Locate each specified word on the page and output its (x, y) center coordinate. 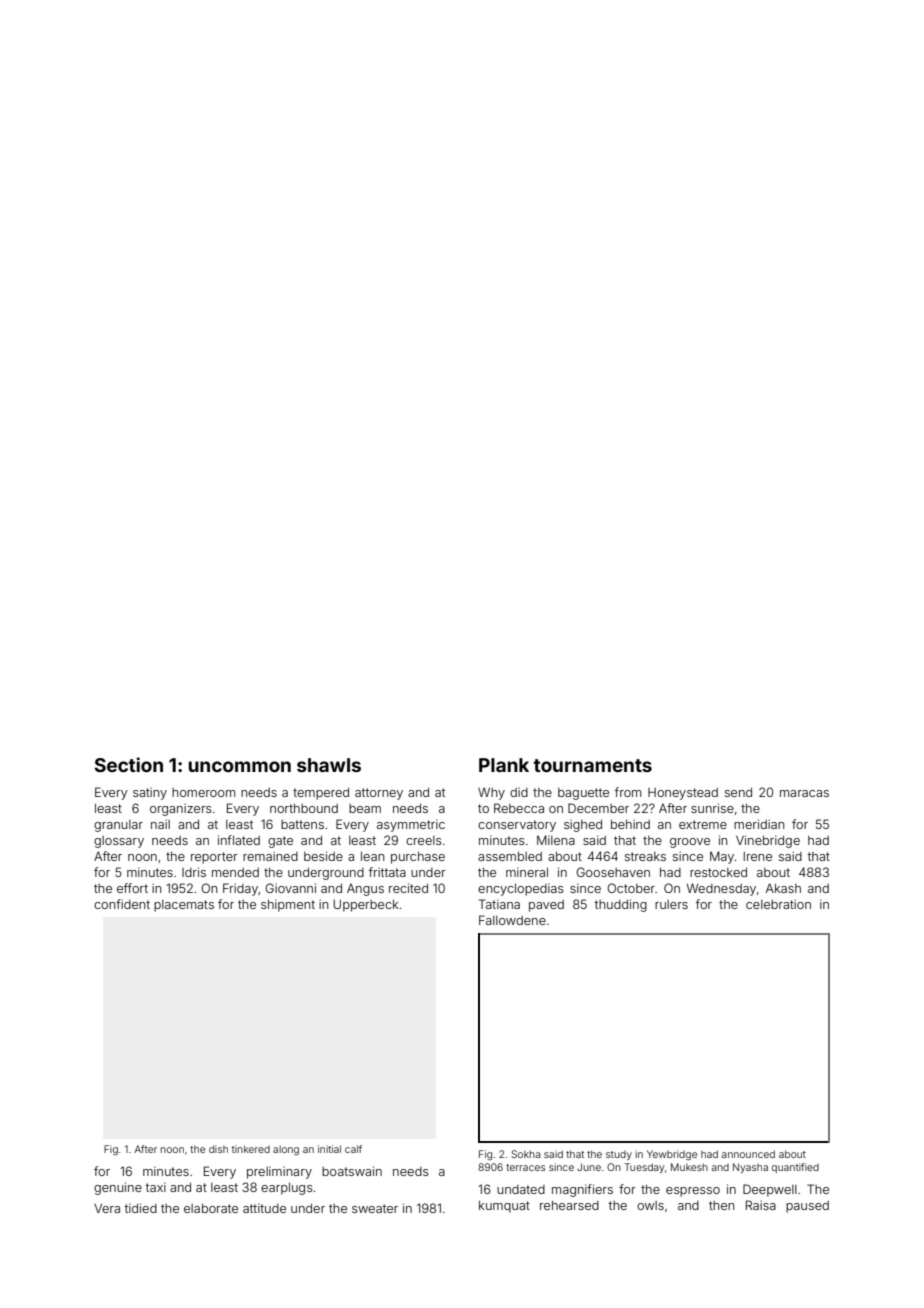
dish (218, 1149)
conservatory (517, 826)
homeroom (203, 792)
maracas (804, 793)
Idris (194, 872)
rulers (671, 904)
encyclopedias (521, 889)
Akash (783, 888)
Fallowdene (512, 920)
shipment (288, 905)
